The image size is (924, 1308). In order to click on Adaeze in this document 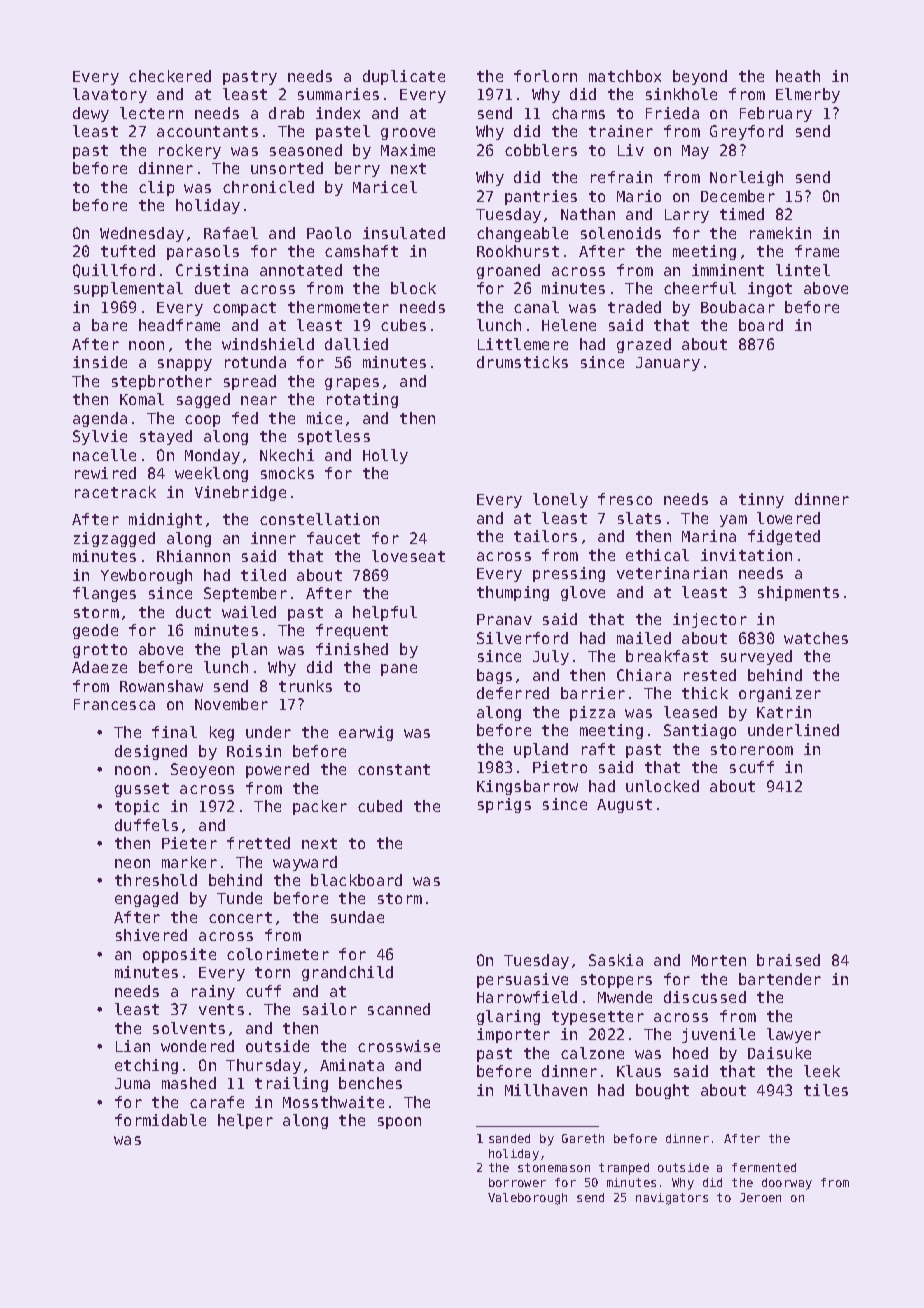, I will do `click(99, 667)`.
